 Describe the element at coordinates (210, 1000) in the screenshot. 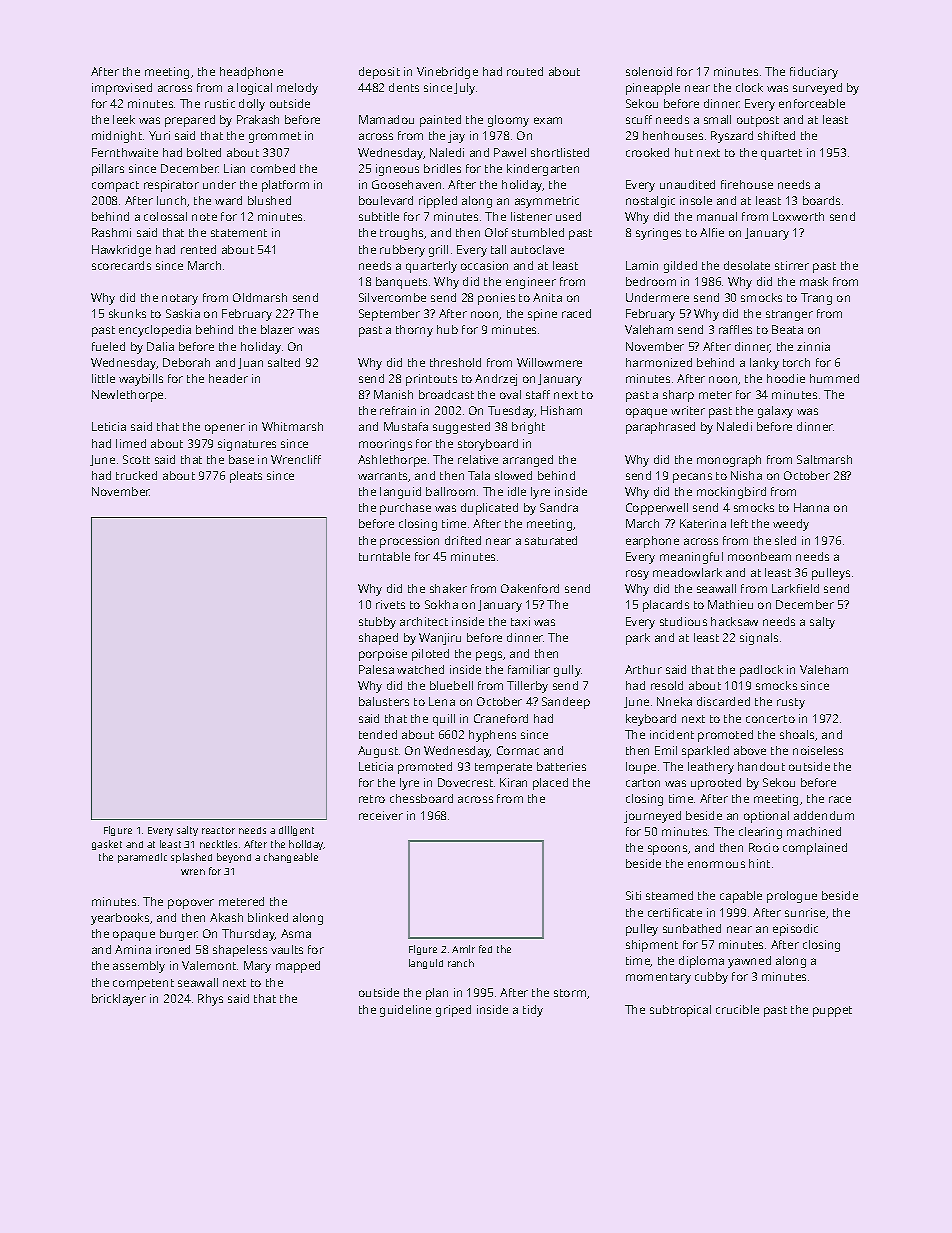

I see `Rhys` at that location.
